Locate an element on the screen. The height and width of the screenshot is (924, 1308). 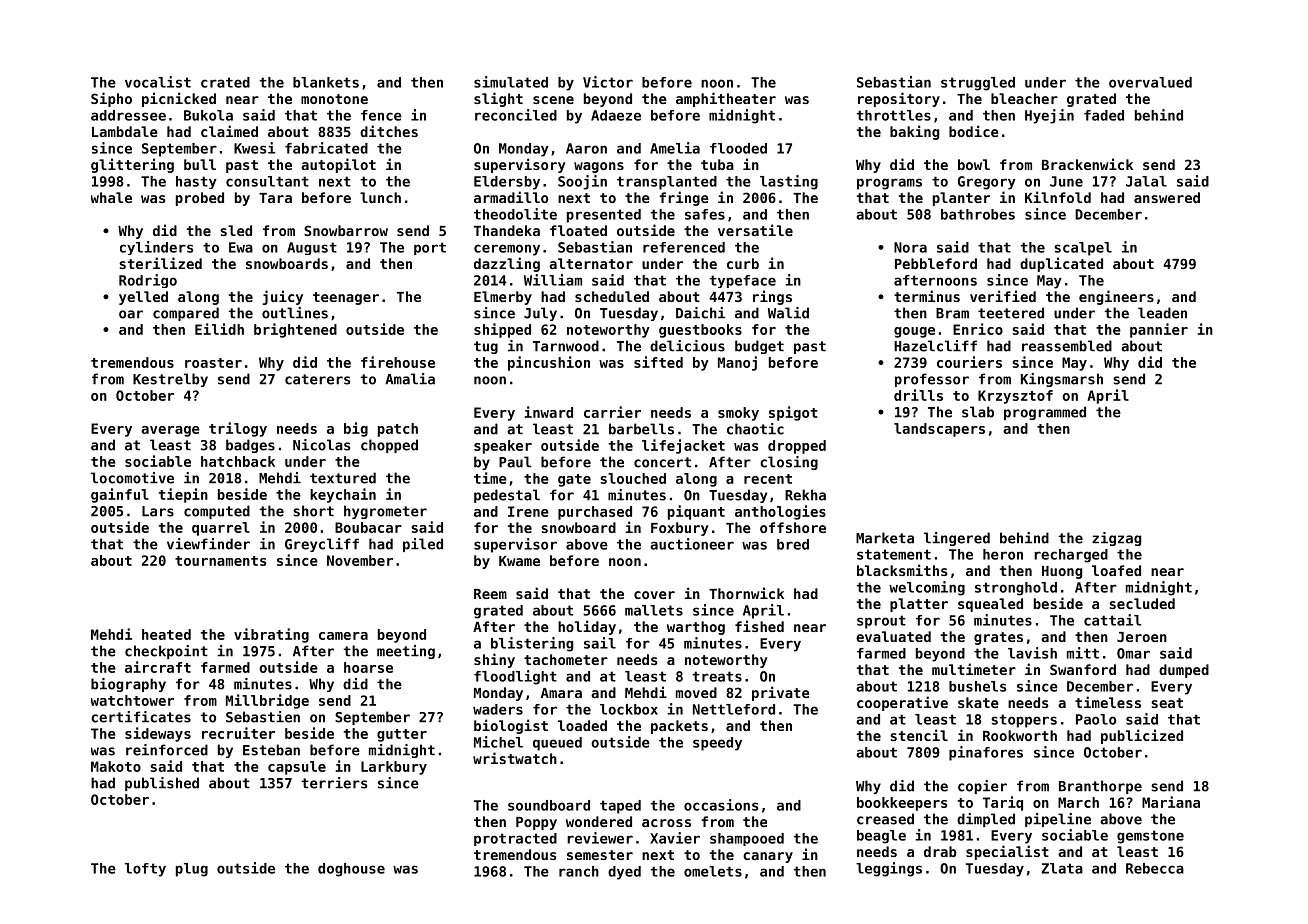
monotone is located at coordinates (334, 99).
